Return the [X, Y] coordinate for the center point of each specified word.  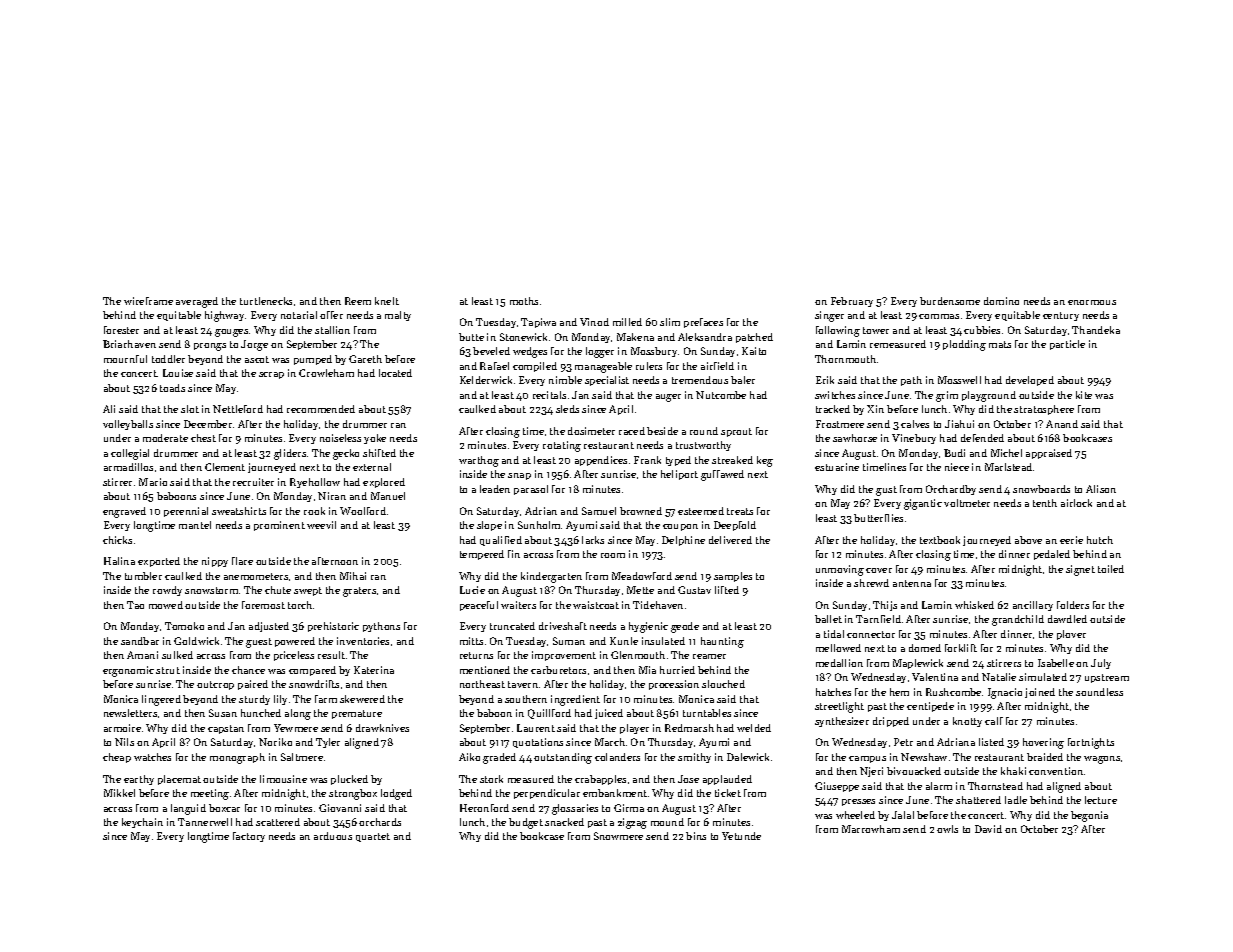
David [988, 829]
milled [627, 322]
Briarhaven [129, 344]
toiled [1111, 569]
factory [249, 837]
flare [242, 561]
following [838, 331]
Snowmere [618, 836]
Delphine [683, 541]
